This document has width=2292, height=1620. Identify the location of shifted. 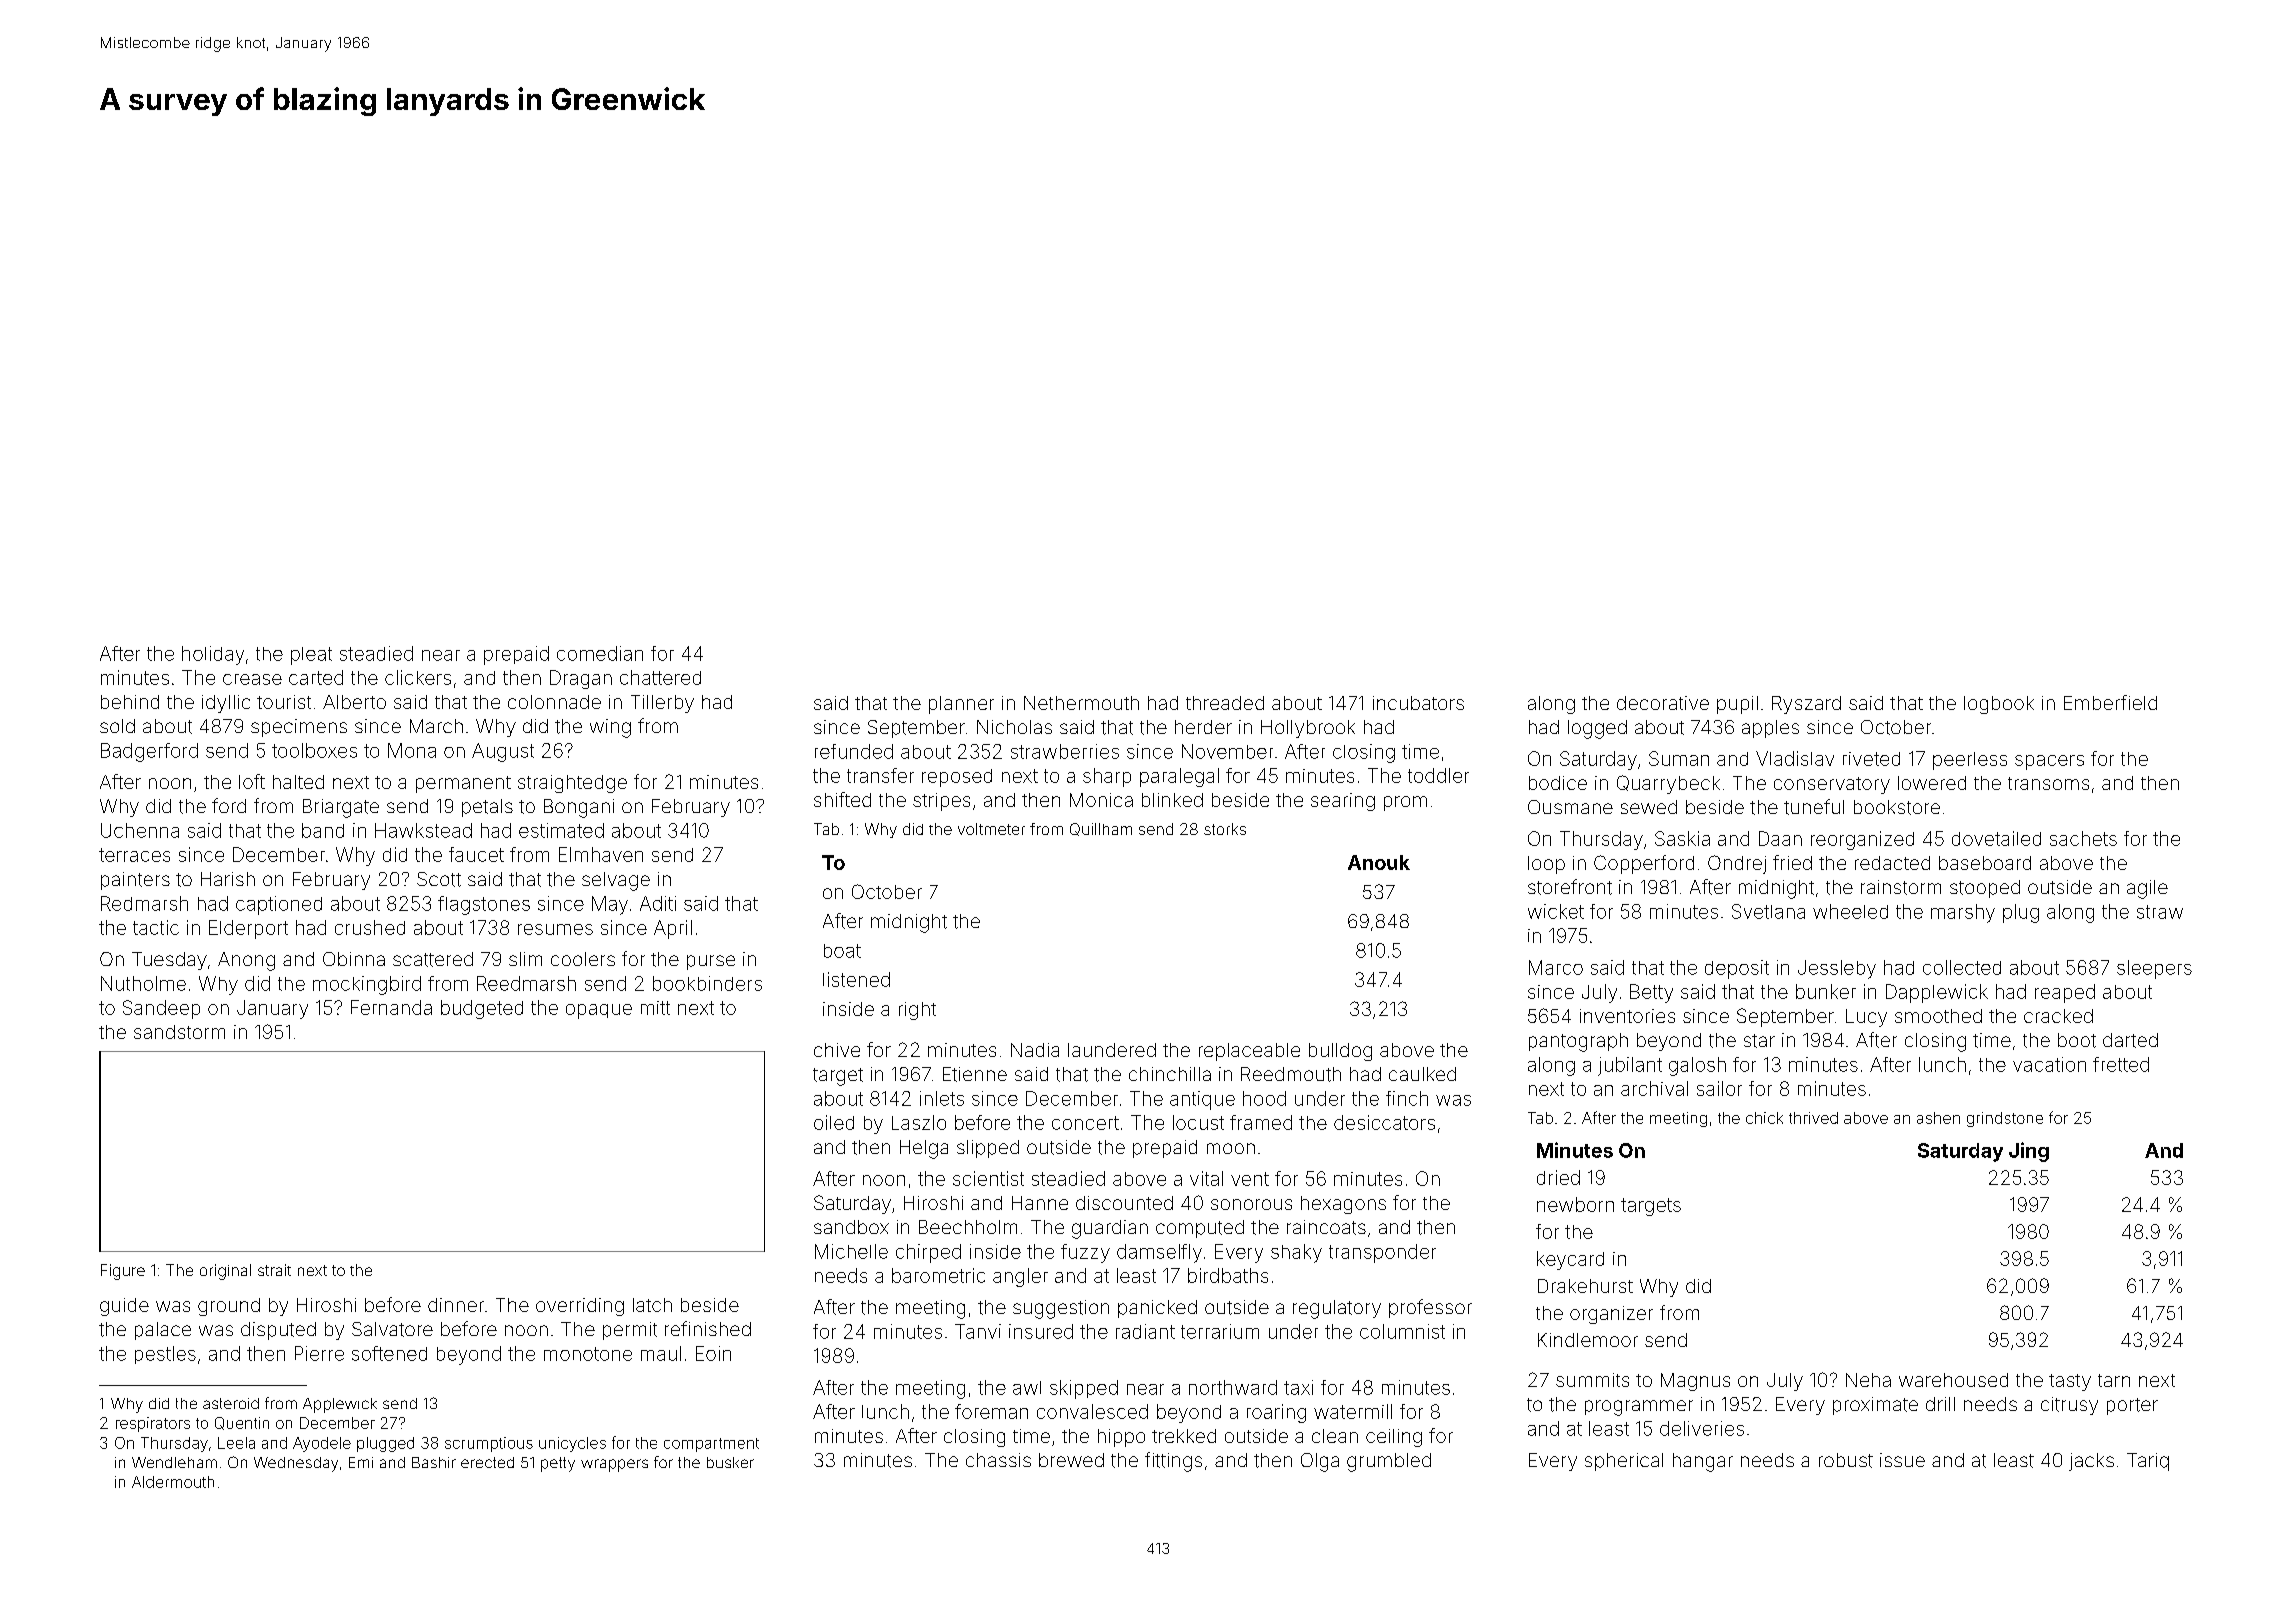
(842, 799).
